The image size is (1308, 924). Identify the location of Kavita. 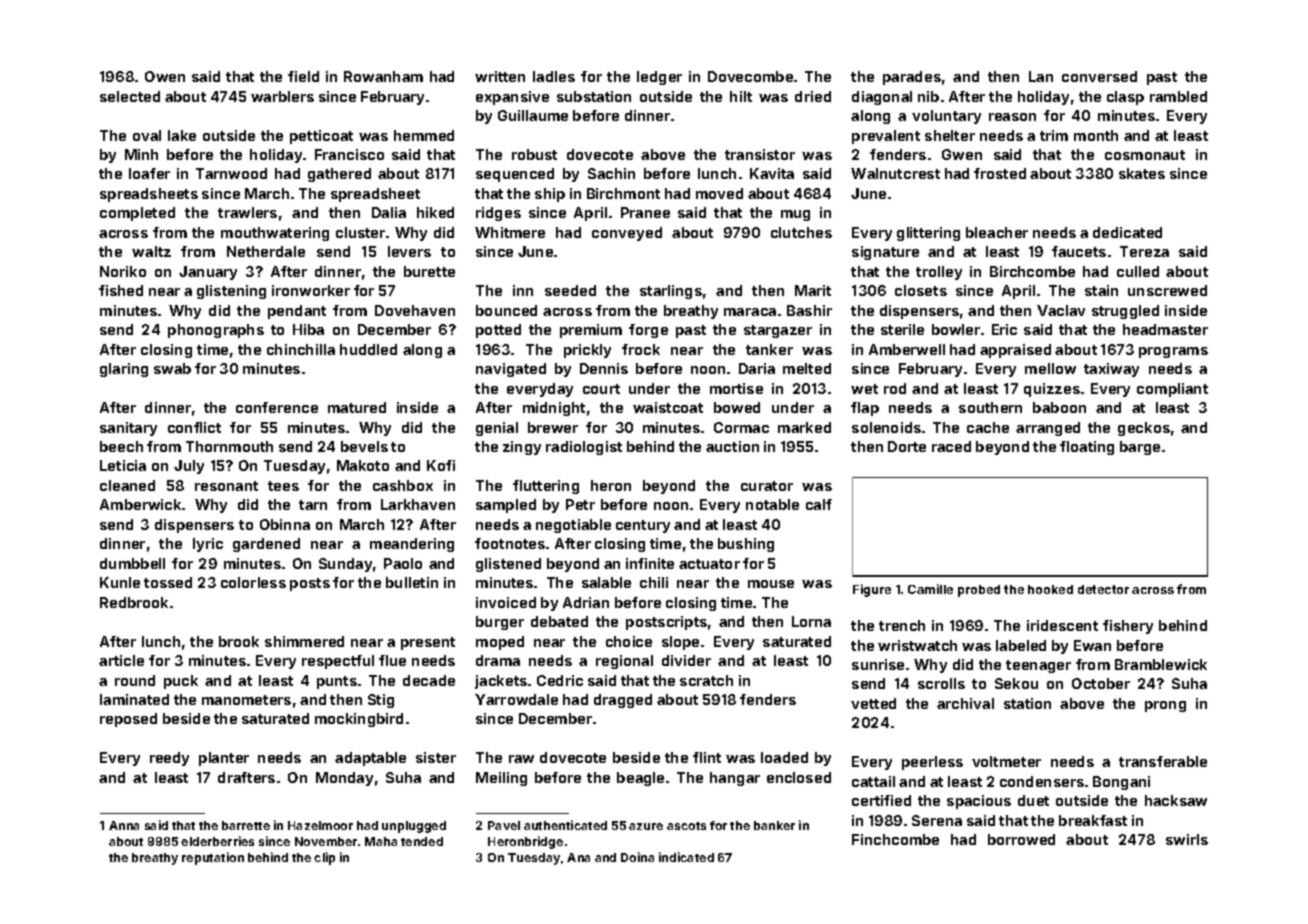
(772, 173).
